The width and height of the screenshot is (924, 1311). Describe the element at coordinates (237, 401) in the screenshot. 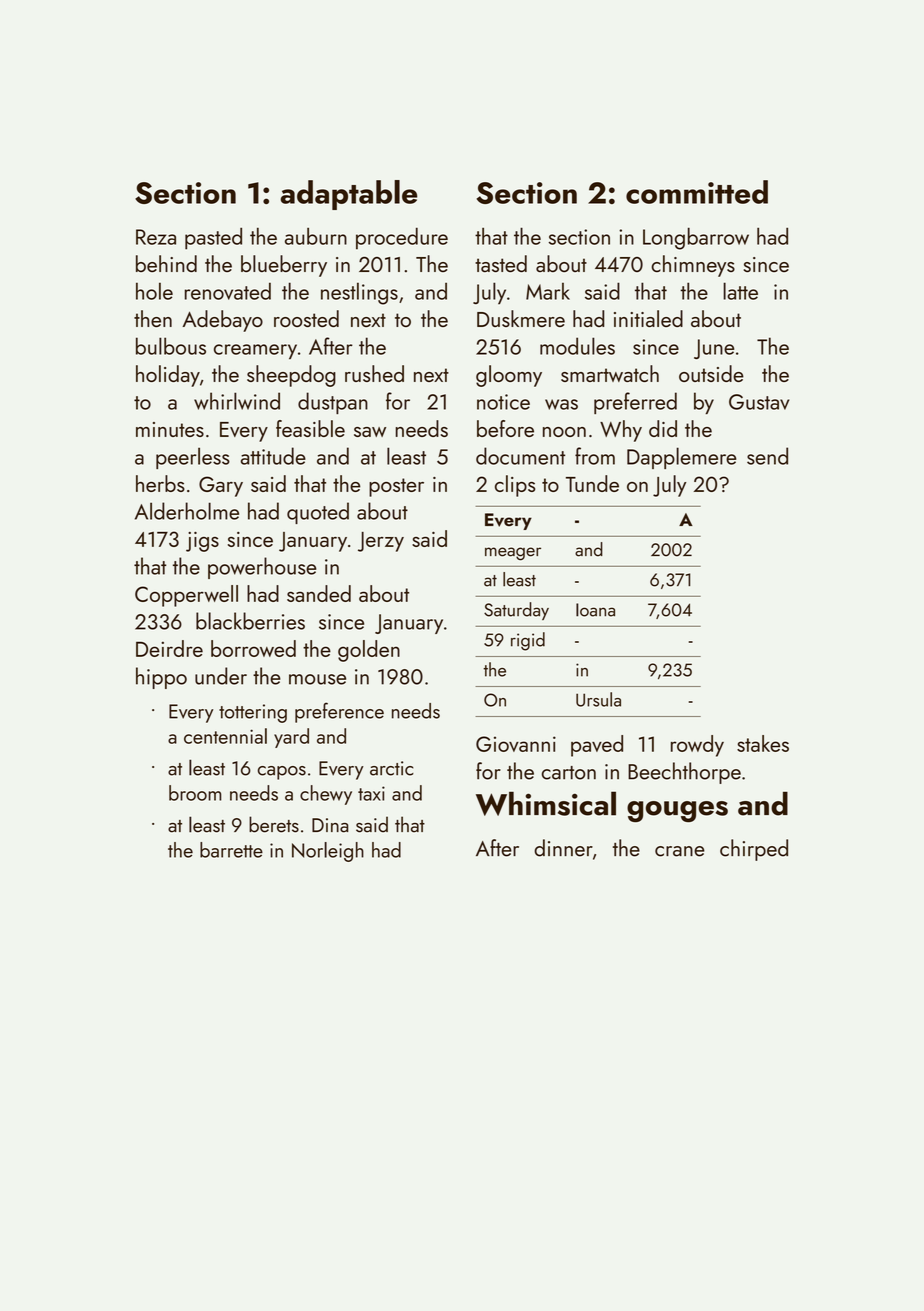

I see `whirlwind` at that location.
